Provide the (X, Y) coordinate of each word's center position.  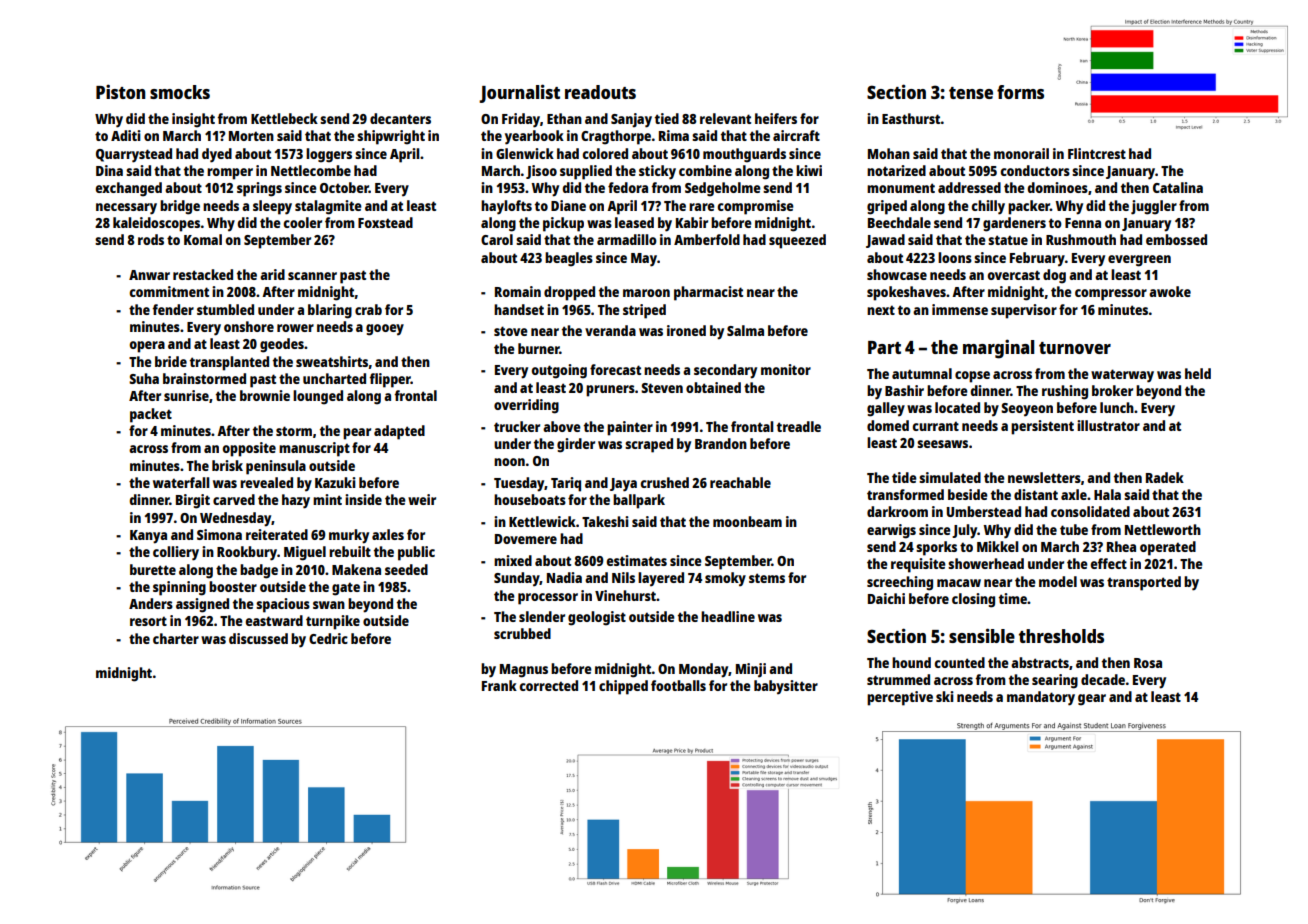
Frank (499, 685)
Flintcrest (1097, 153)
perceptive (900, 698)
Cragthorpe (616, 137)
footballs (678, 685)
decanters (400, 118)
